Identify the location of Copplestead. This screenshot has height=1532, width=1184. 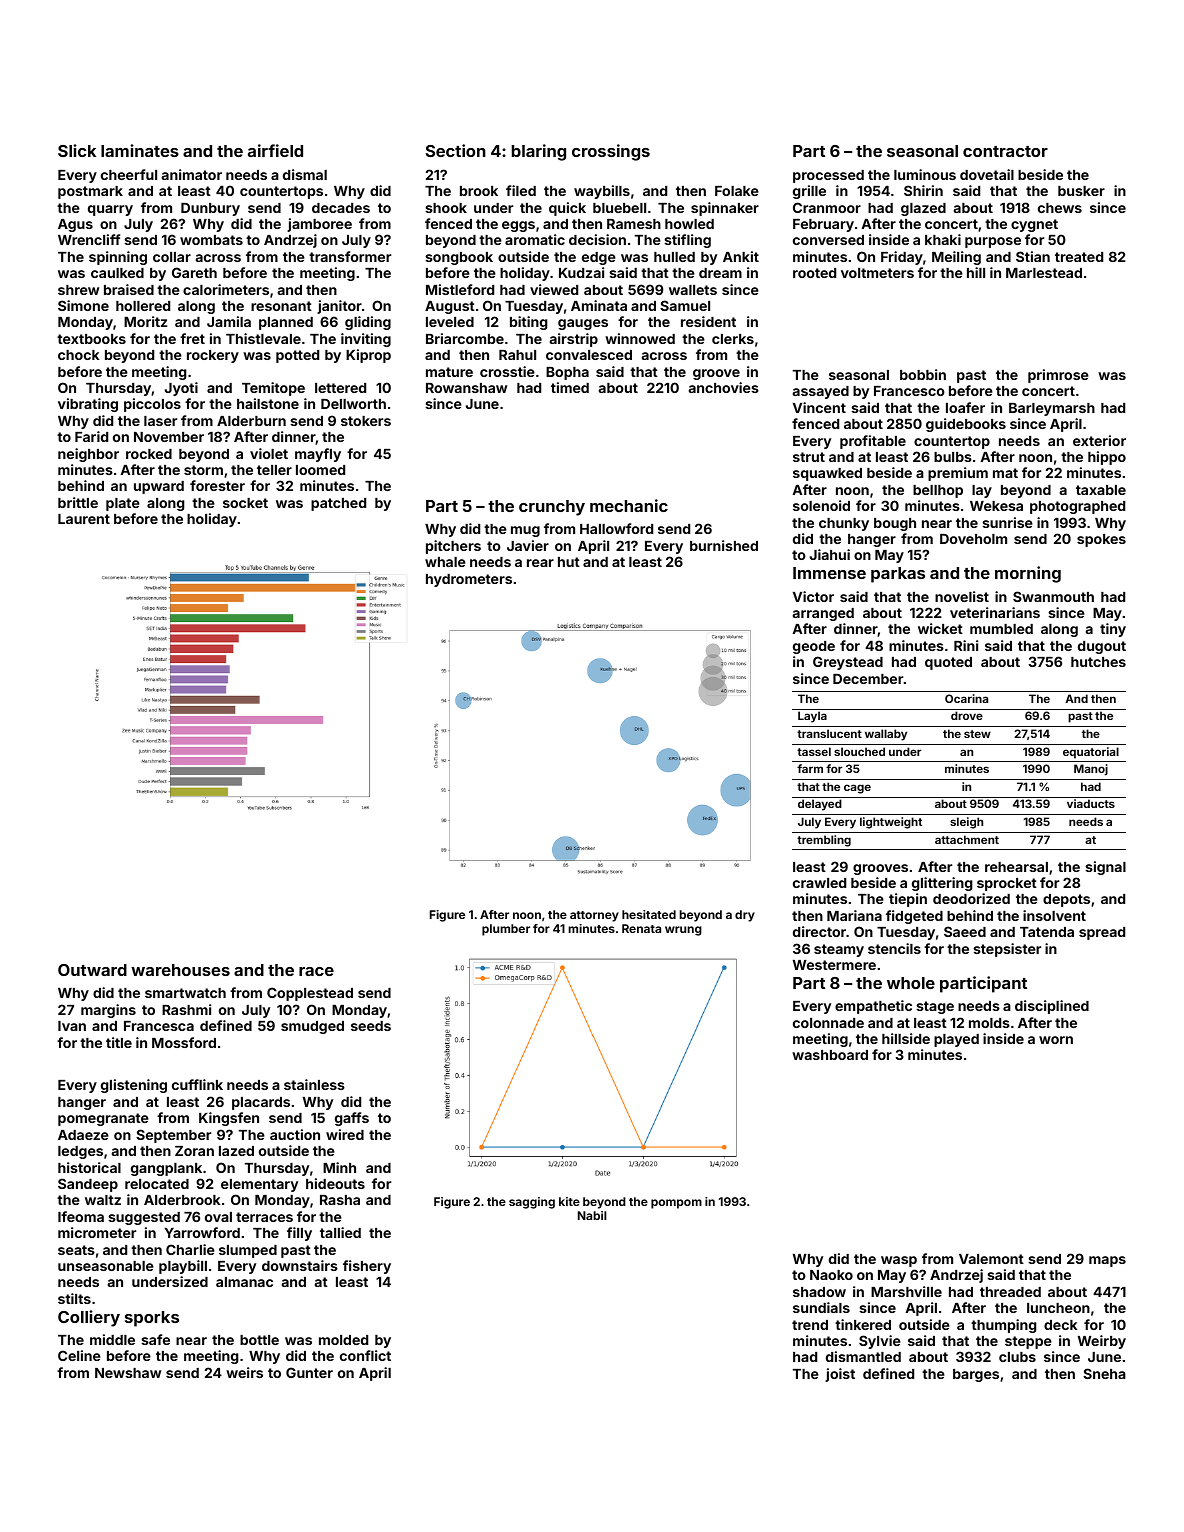
(310, 994).
